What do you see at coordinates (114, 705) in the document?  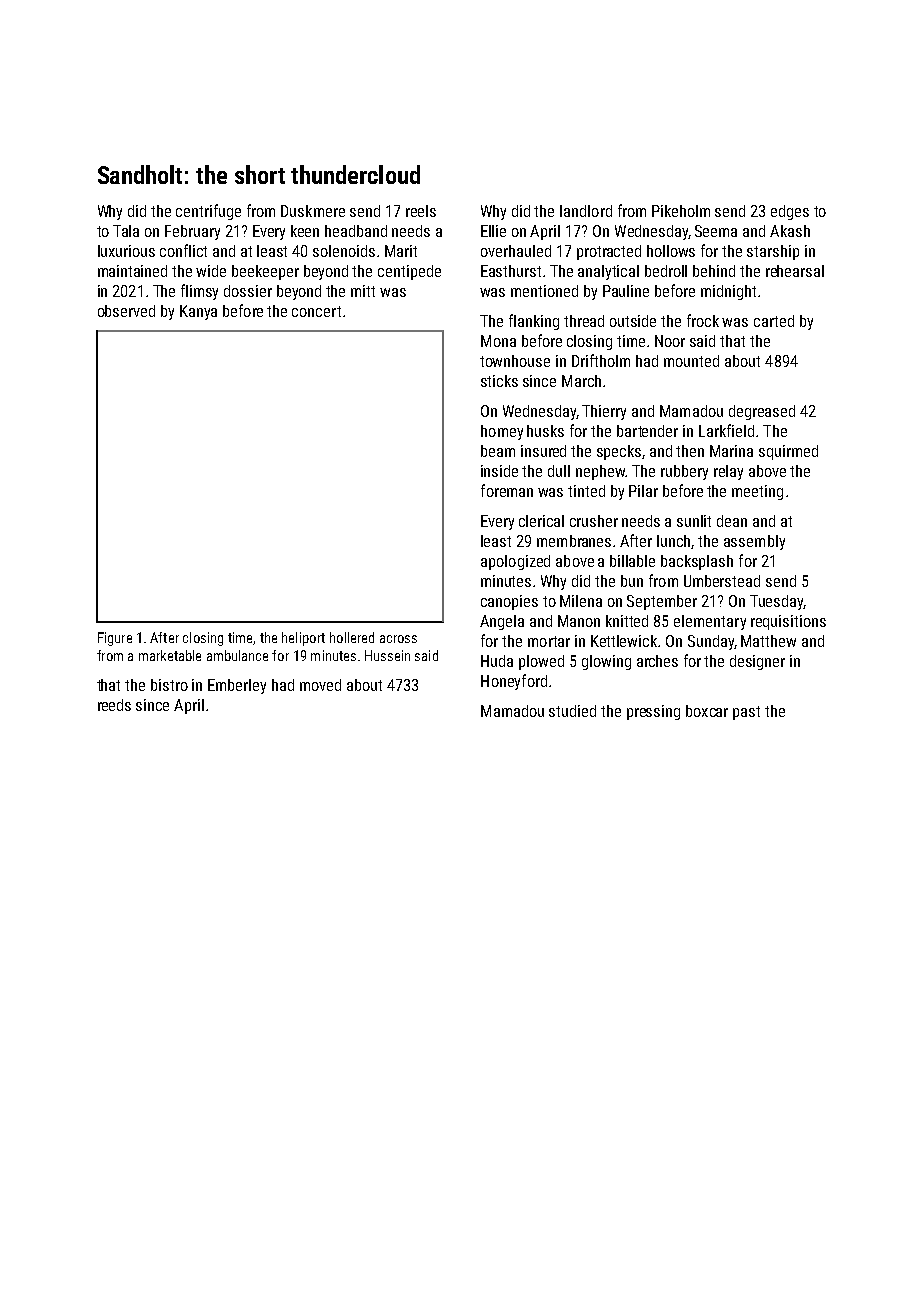 I see `reeds` at bounding box center [114, 705].
